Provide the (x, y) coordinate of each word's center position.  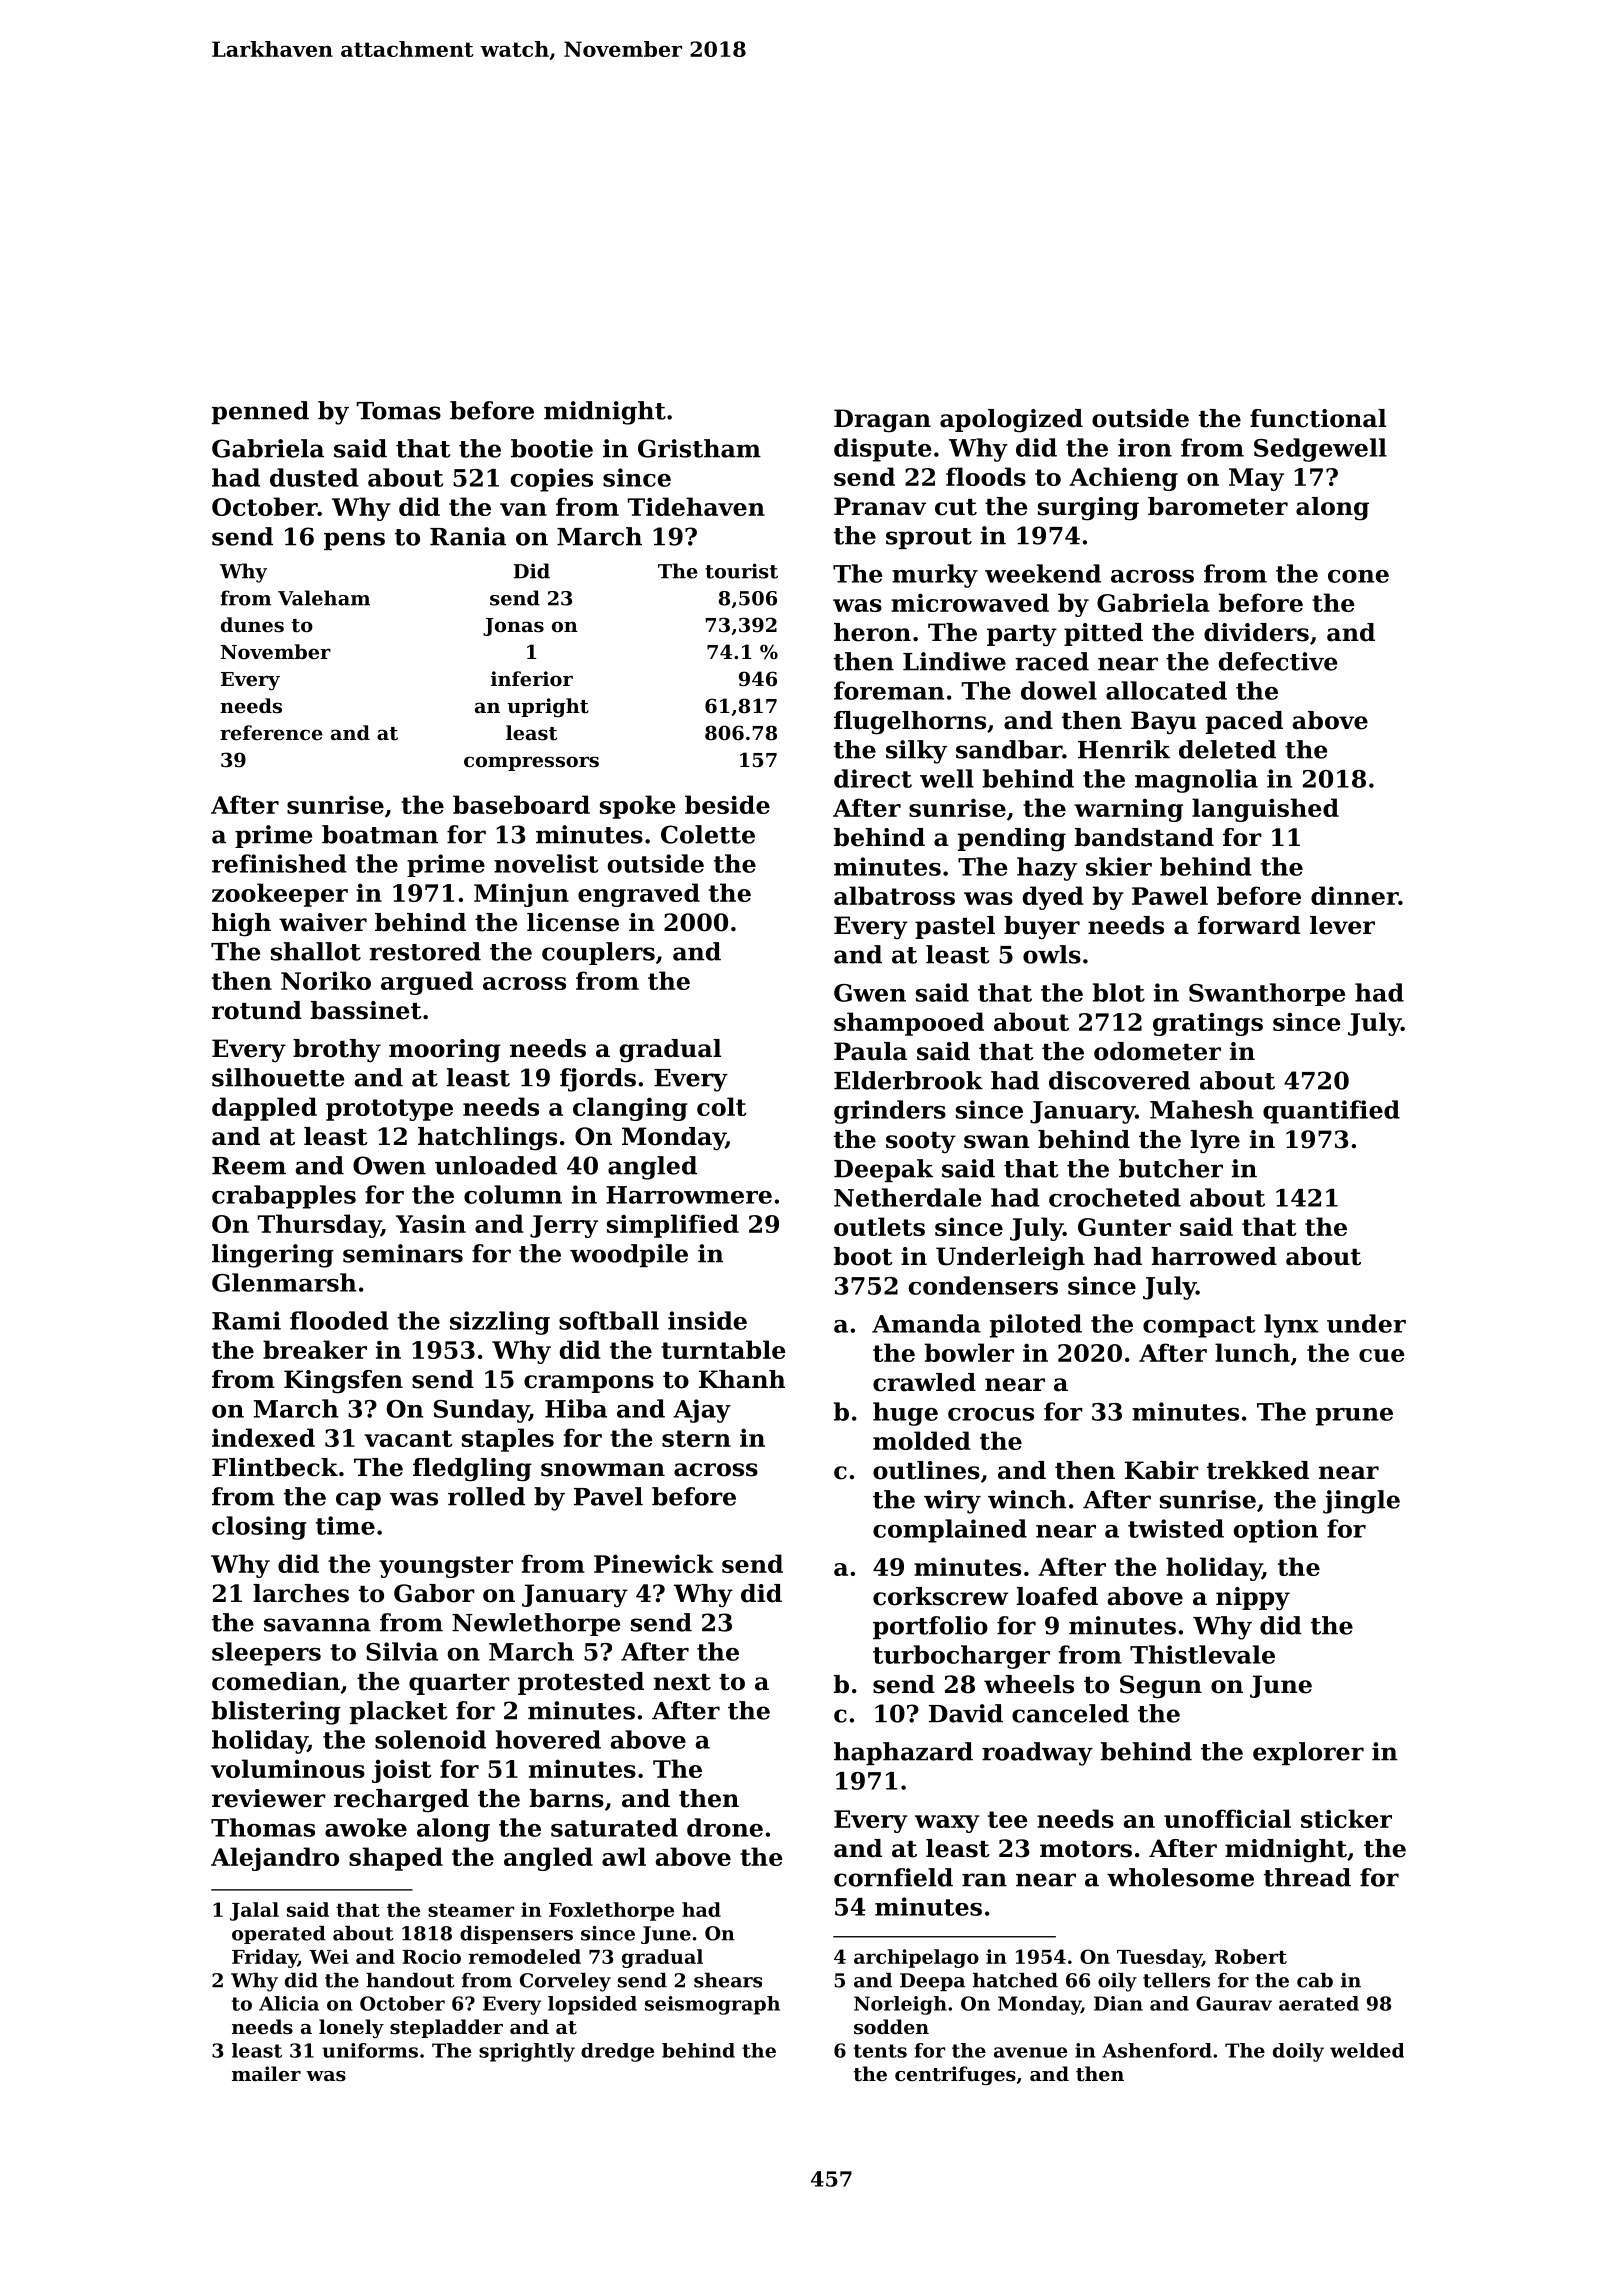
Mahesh (1202, 1109)
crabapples (284, 1197)
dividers (1256, 632)
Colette (708, 834)
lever (1342, 925)
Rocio (431, 1956)
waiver (323, 922)
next (682, 1682)
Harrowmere (689, 1195)
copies (552, 480)
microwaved (970, 602)
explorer (1308, 1753)
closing (259, 1528)
